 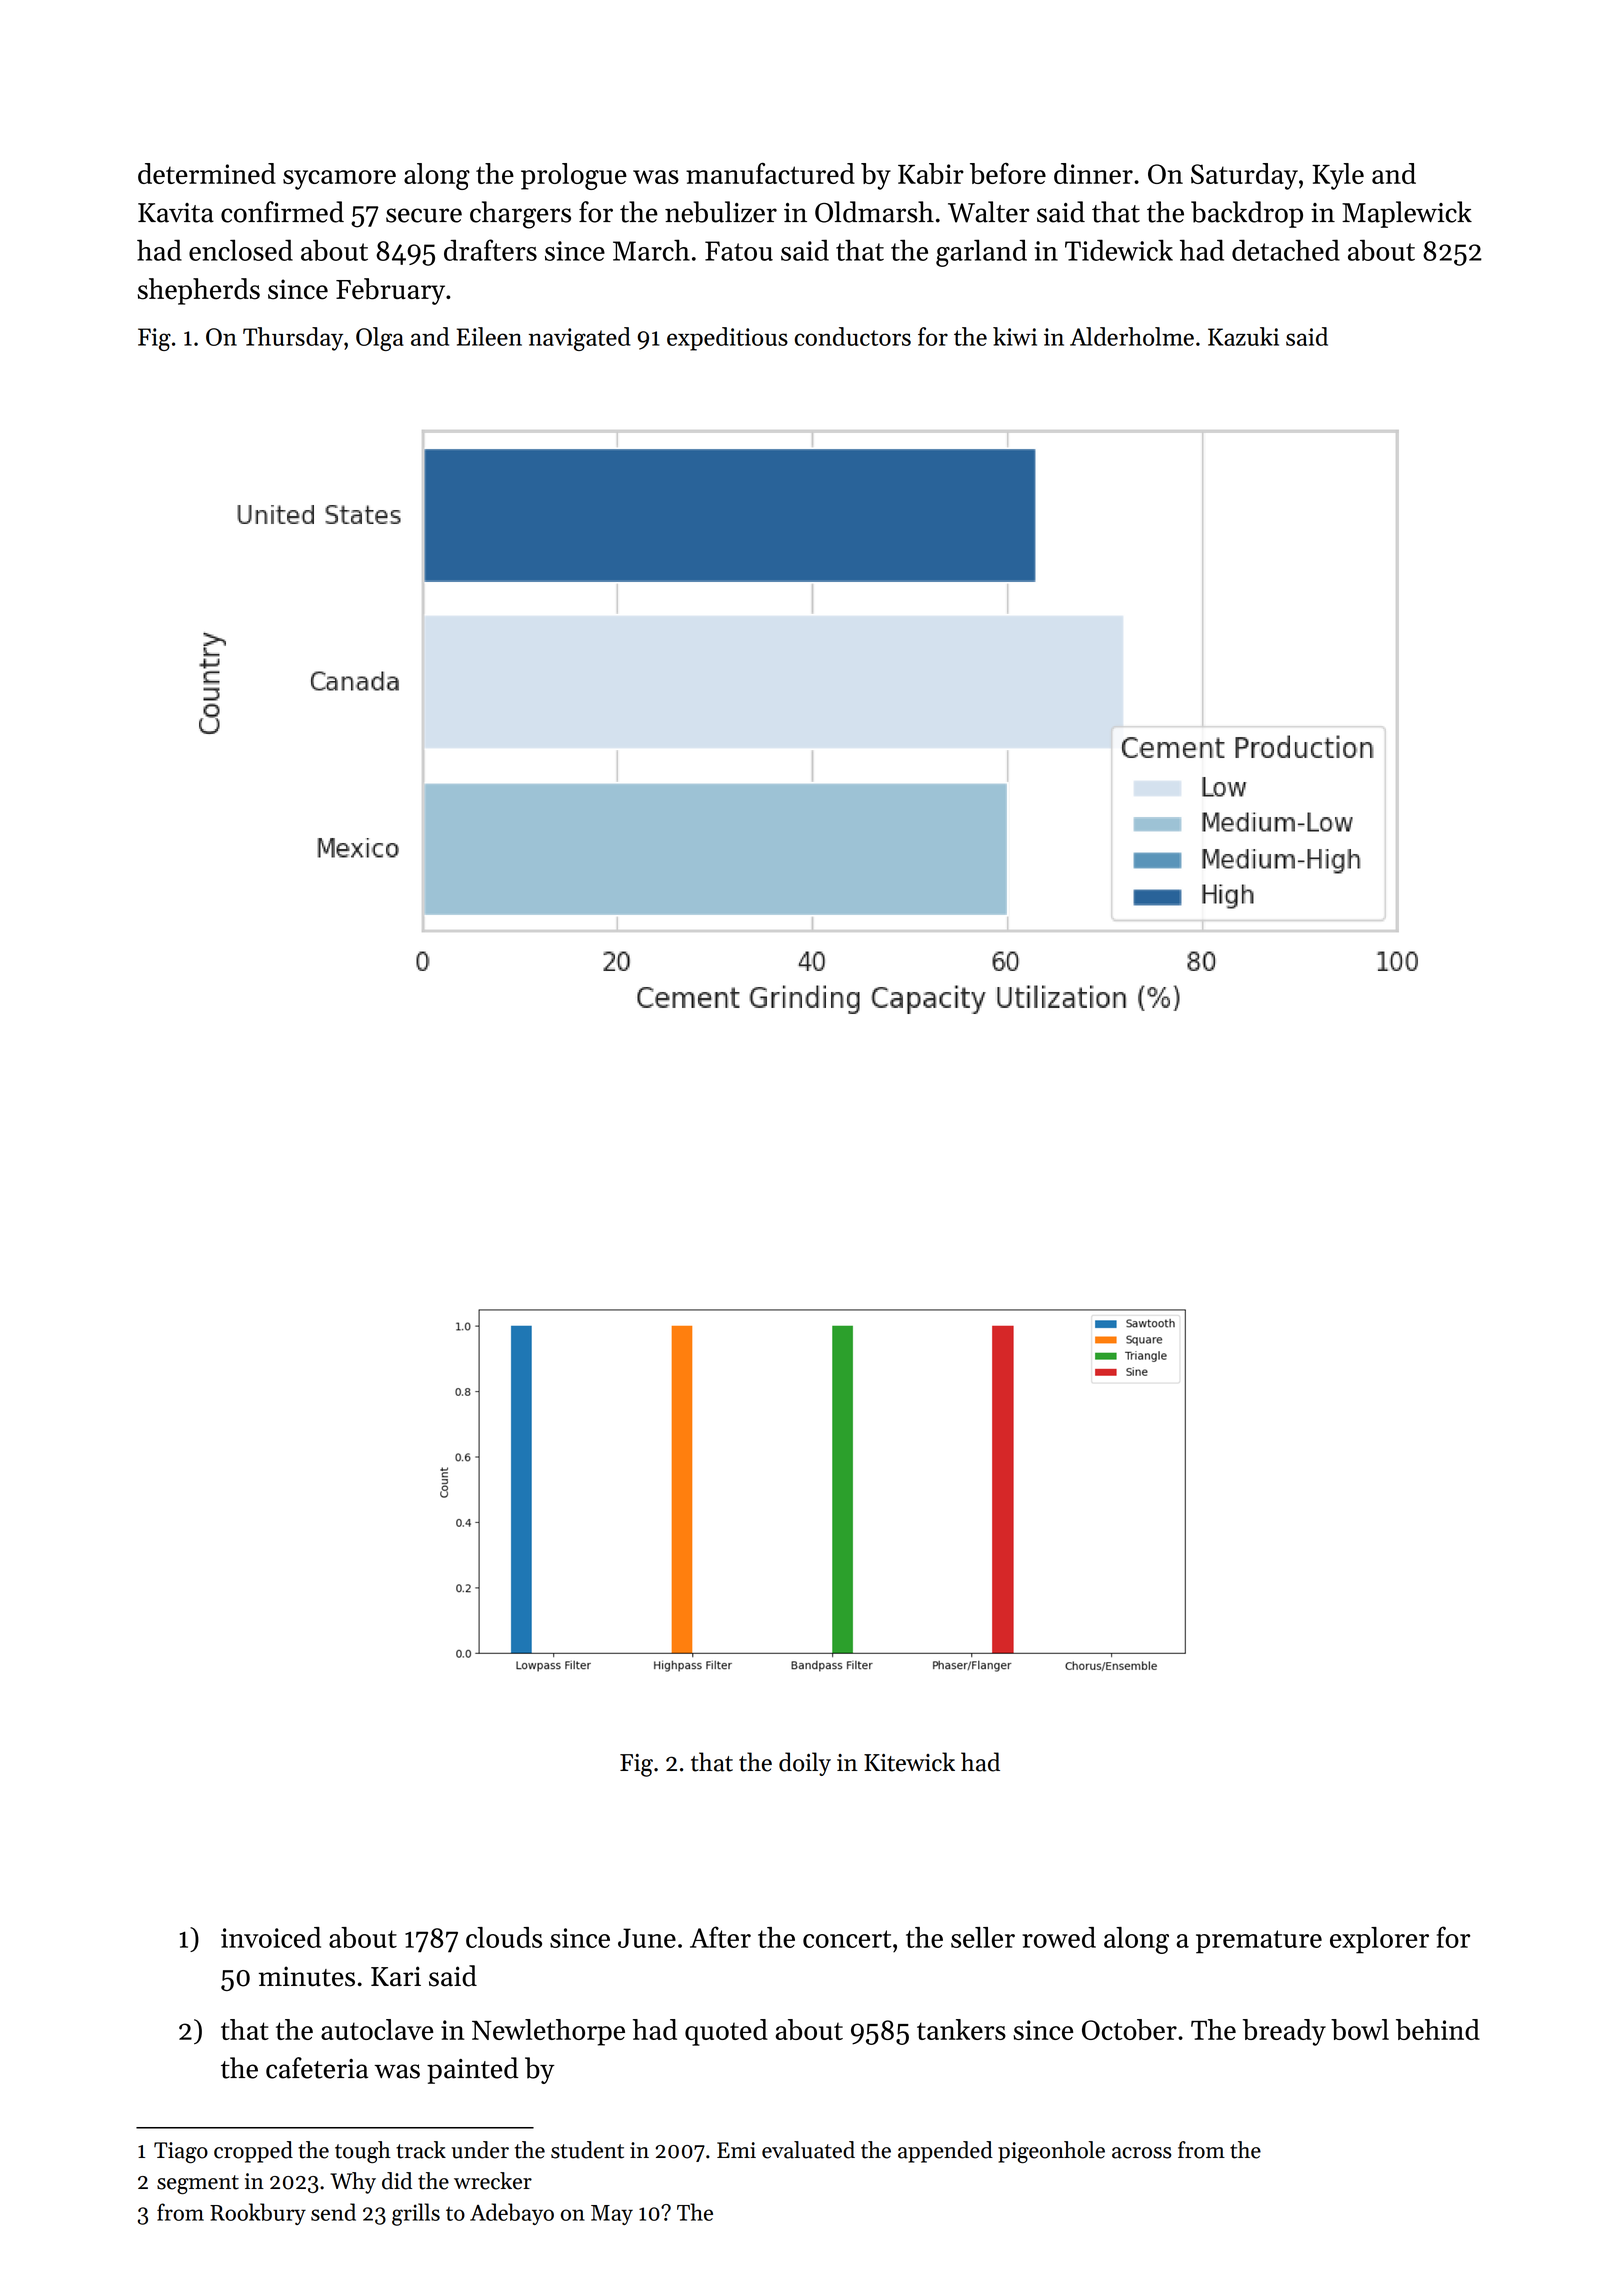 I want to click on Olga, so click(x=380, y=339).
